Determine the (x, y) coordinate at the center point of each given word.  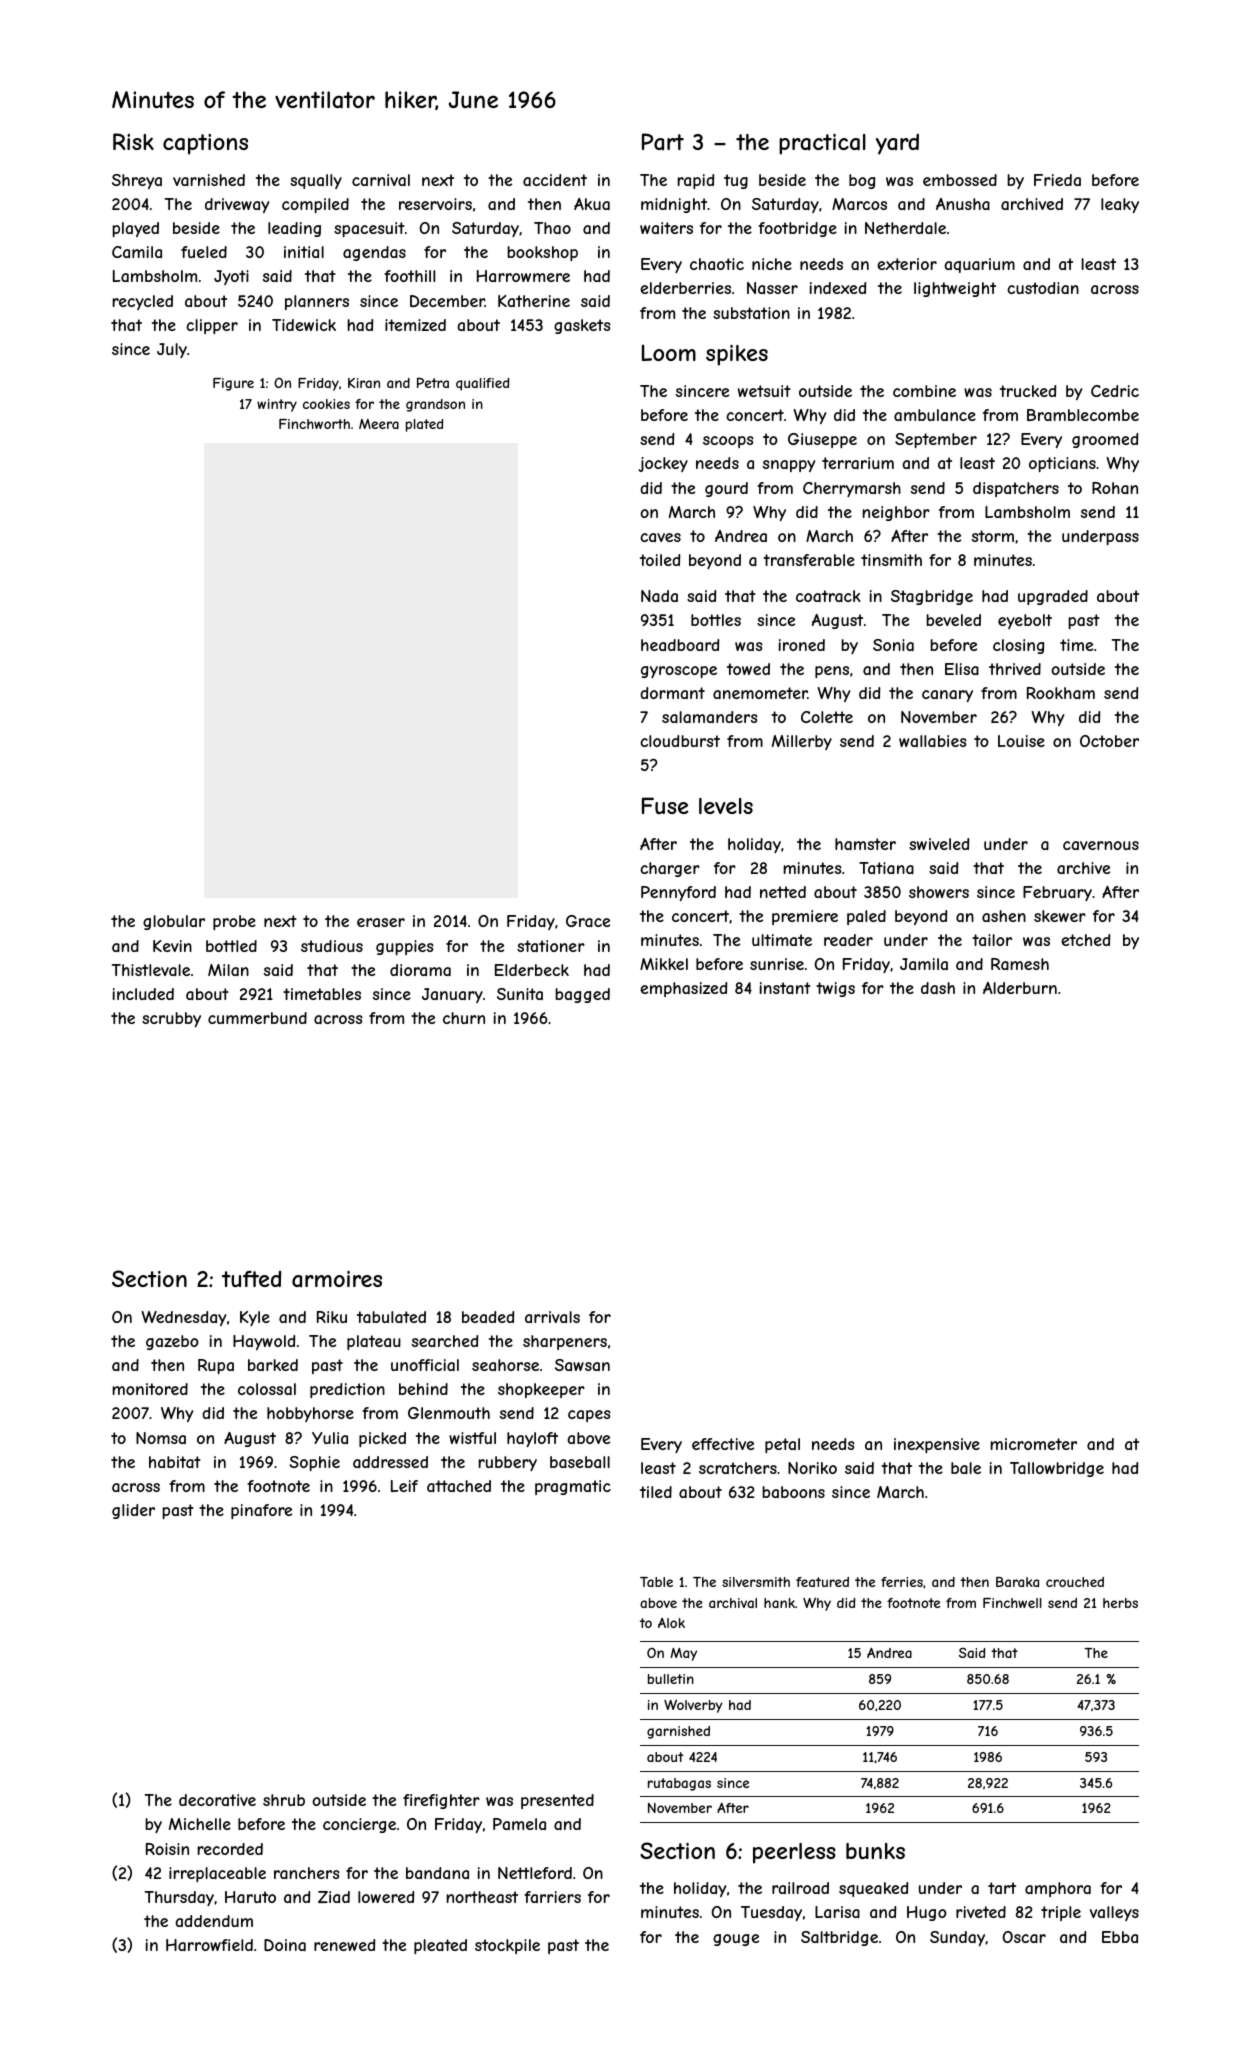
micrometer (1033, 1444)
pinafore (261, 1511)
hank (779, 1603)
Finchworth (314, 424)
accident (555, 180)
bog (862, 181)
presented (557, 1801)
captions (205, 144)
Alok (671, 1623)
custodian (1043, 288)
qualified (482, 384)
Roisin (167, 1849)
